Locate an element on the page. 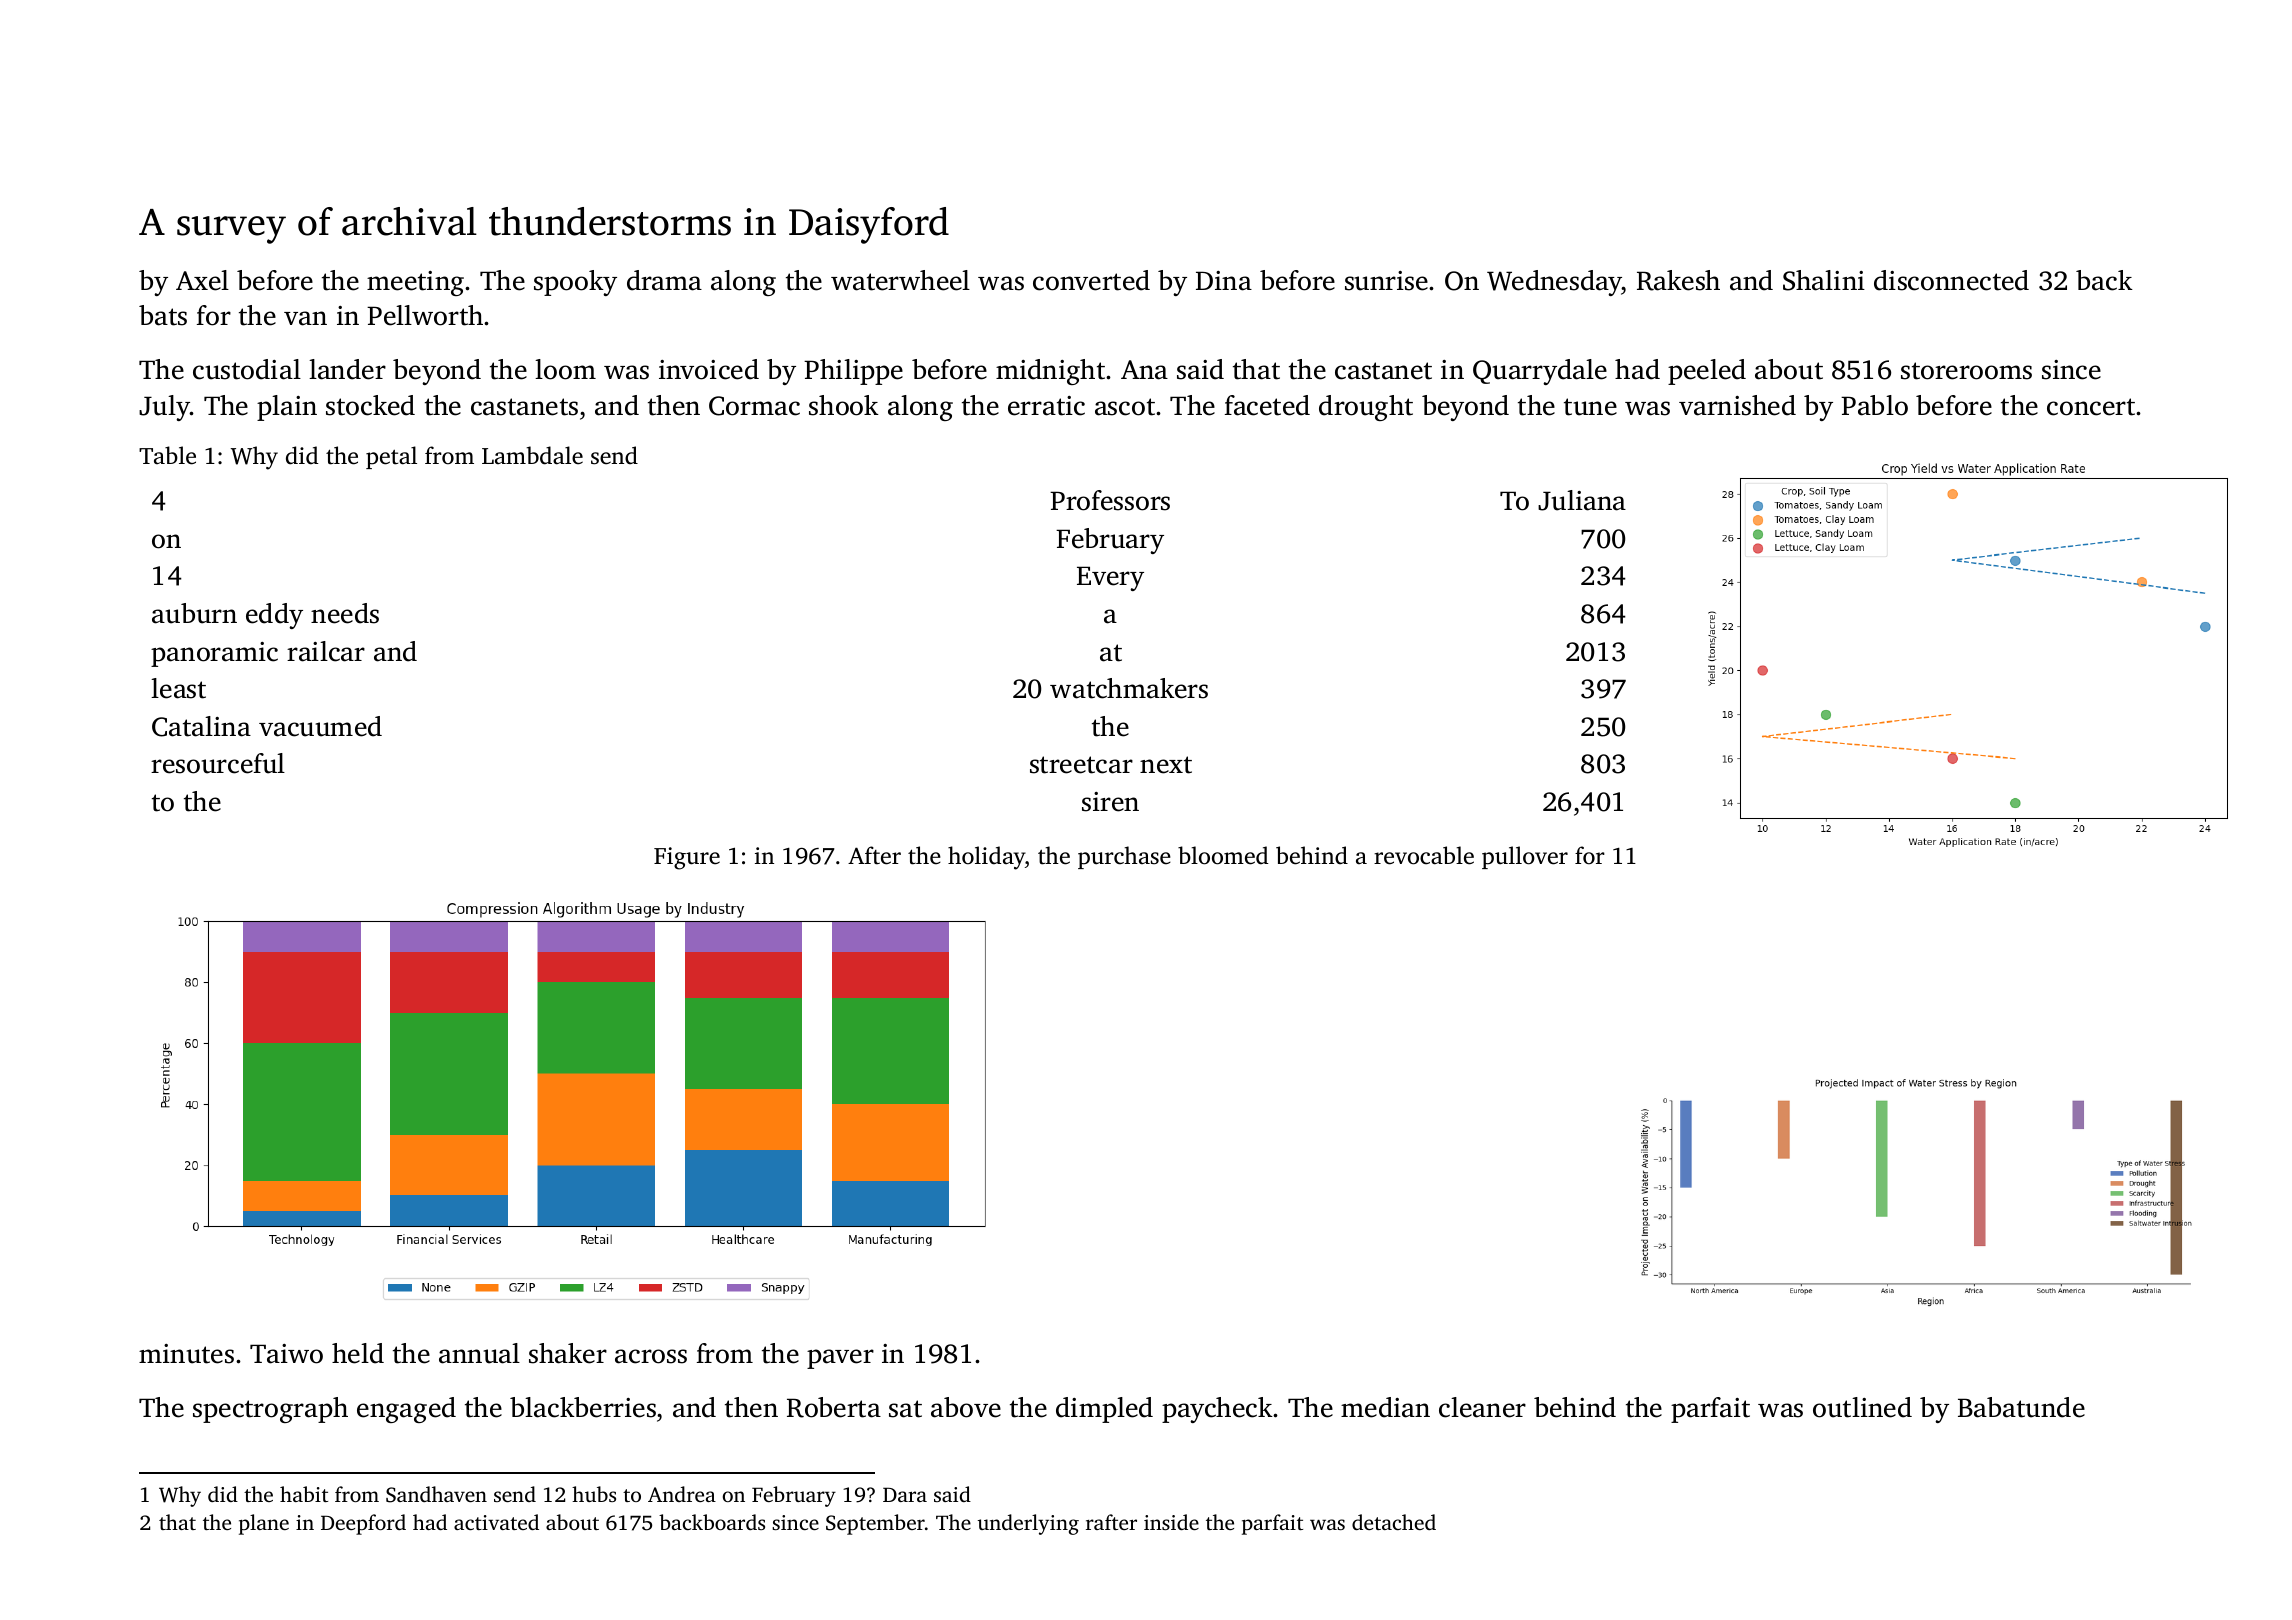 The width and height of the page is (2292, 1620). Babatunde is located at coordinates (2021, 1407).
